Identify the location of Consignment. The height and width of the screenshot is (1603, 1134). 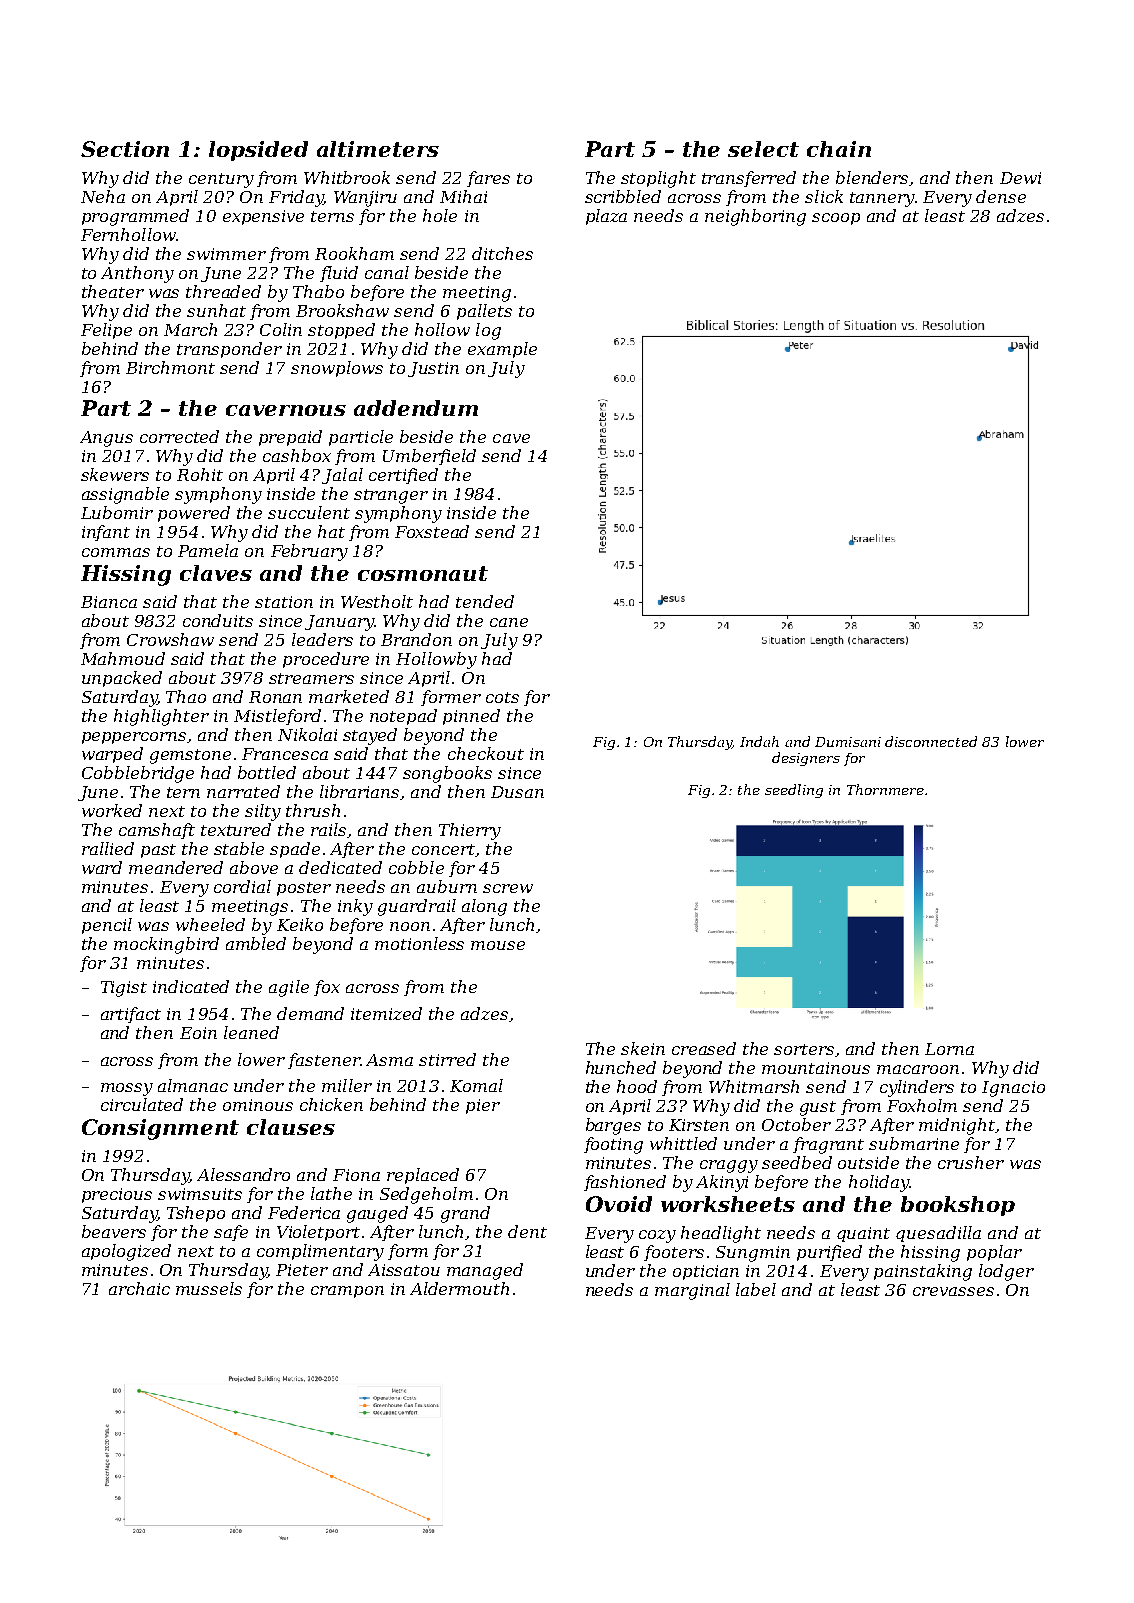
(160, 1129).
